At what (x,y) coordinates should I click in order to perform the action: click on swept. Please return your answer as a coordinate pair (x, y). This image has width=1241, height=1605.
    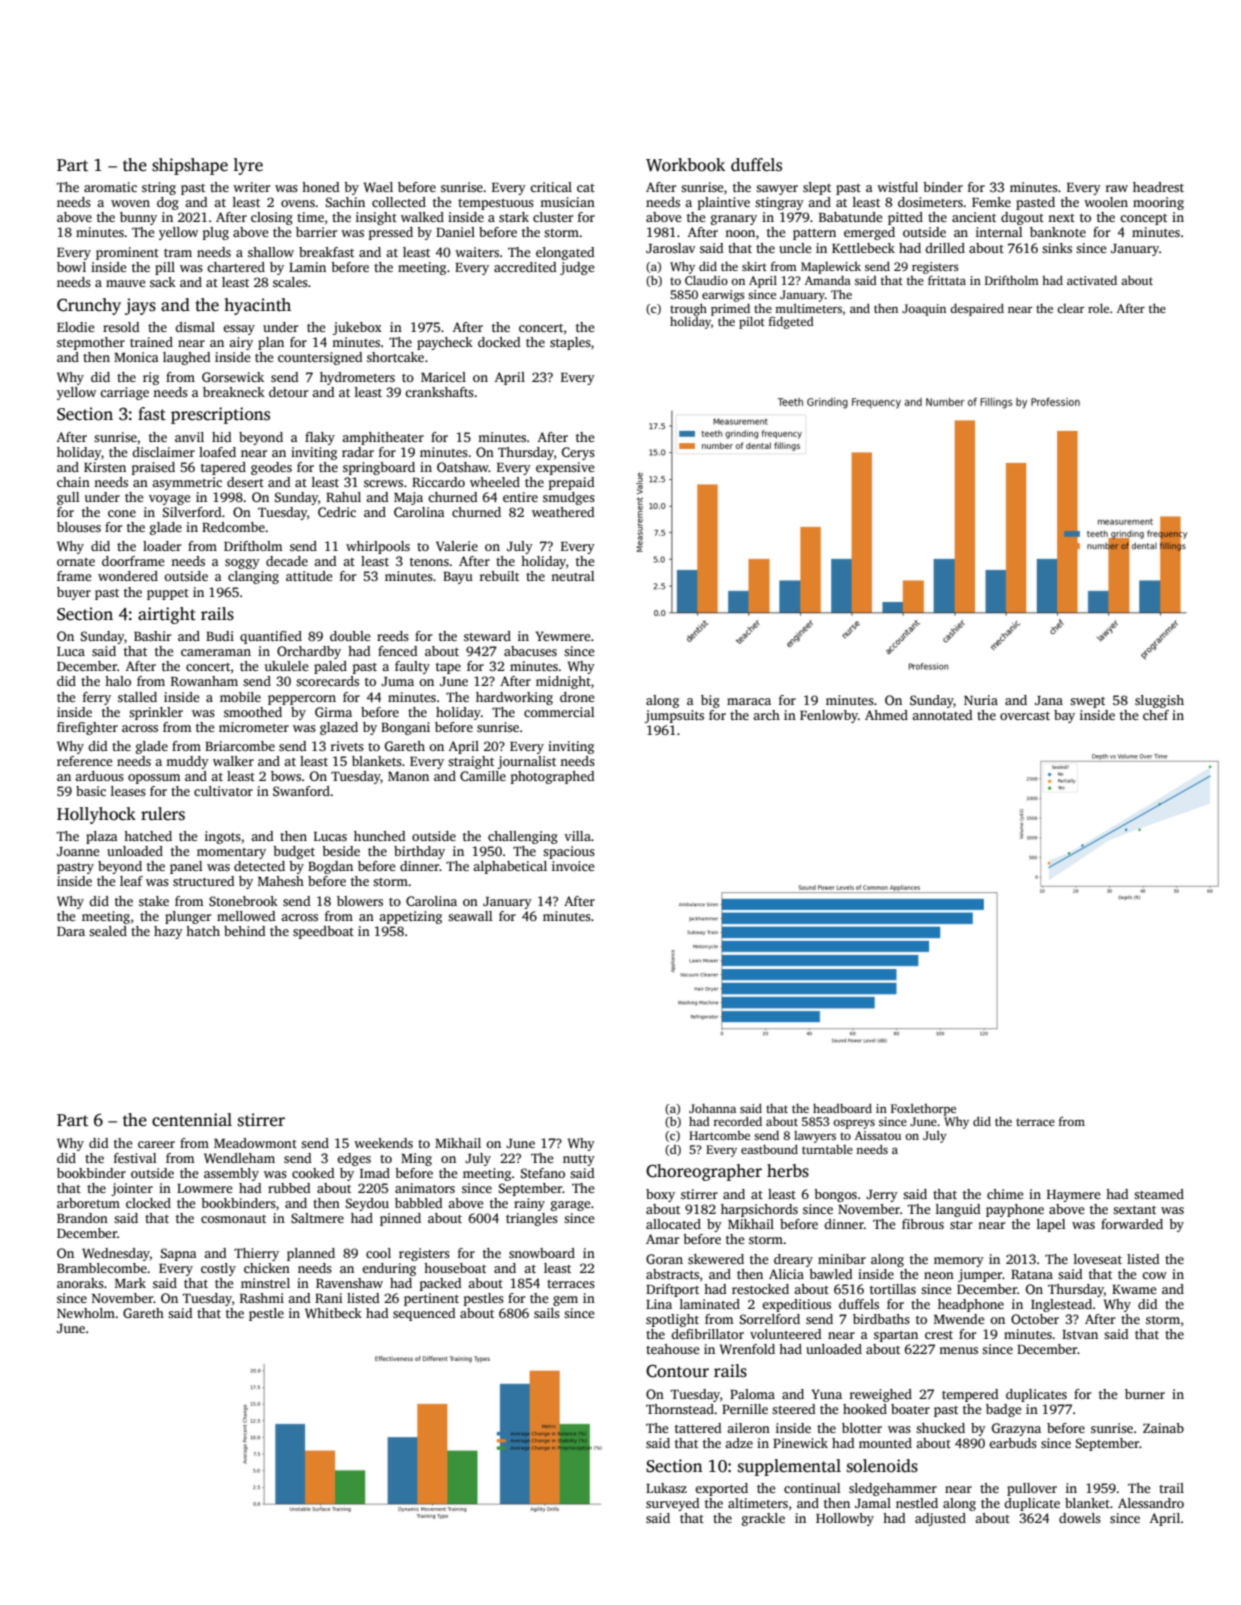
    Looking at the image, I should click on (1087, 702).
